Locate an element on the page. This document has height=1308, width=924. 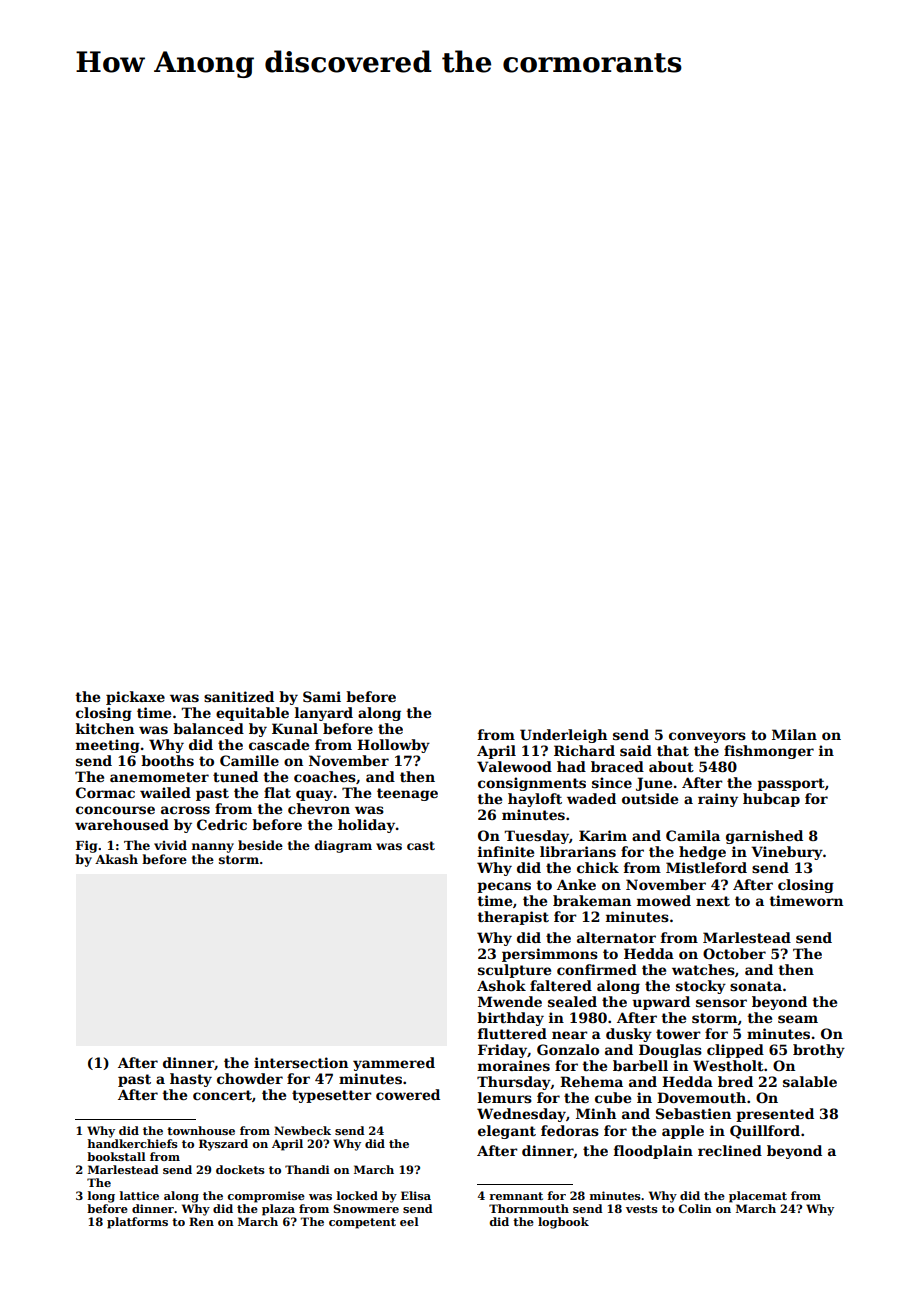
eel is located at coordinates (409, 1221).
